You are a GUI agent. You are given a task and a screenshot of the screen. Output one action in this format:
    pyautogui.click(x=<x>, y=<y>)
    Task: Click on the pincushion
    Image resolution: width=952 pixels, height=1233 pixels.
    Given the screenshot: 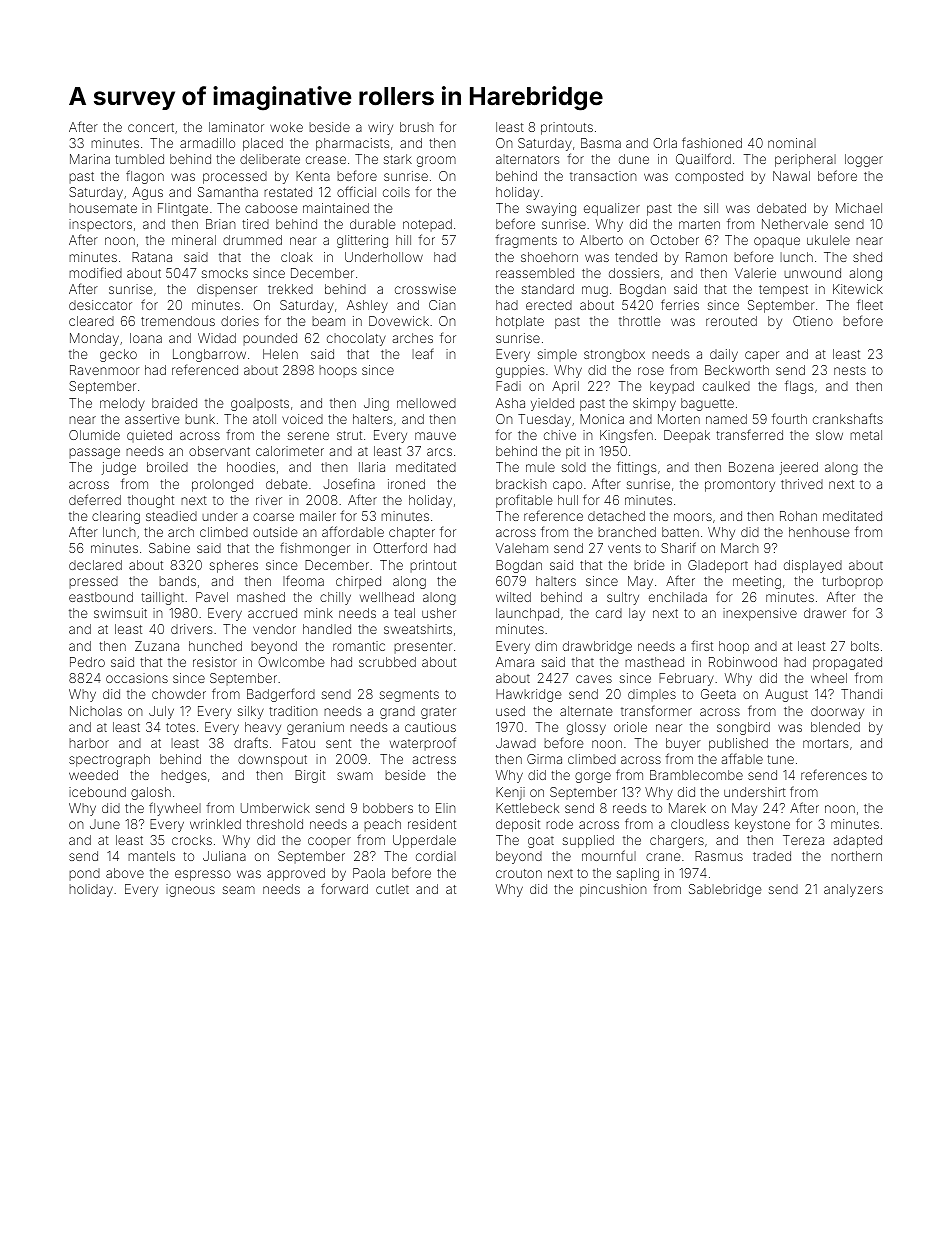 What is the action you would take?
    pyautogui.click(x=613, y=890)
